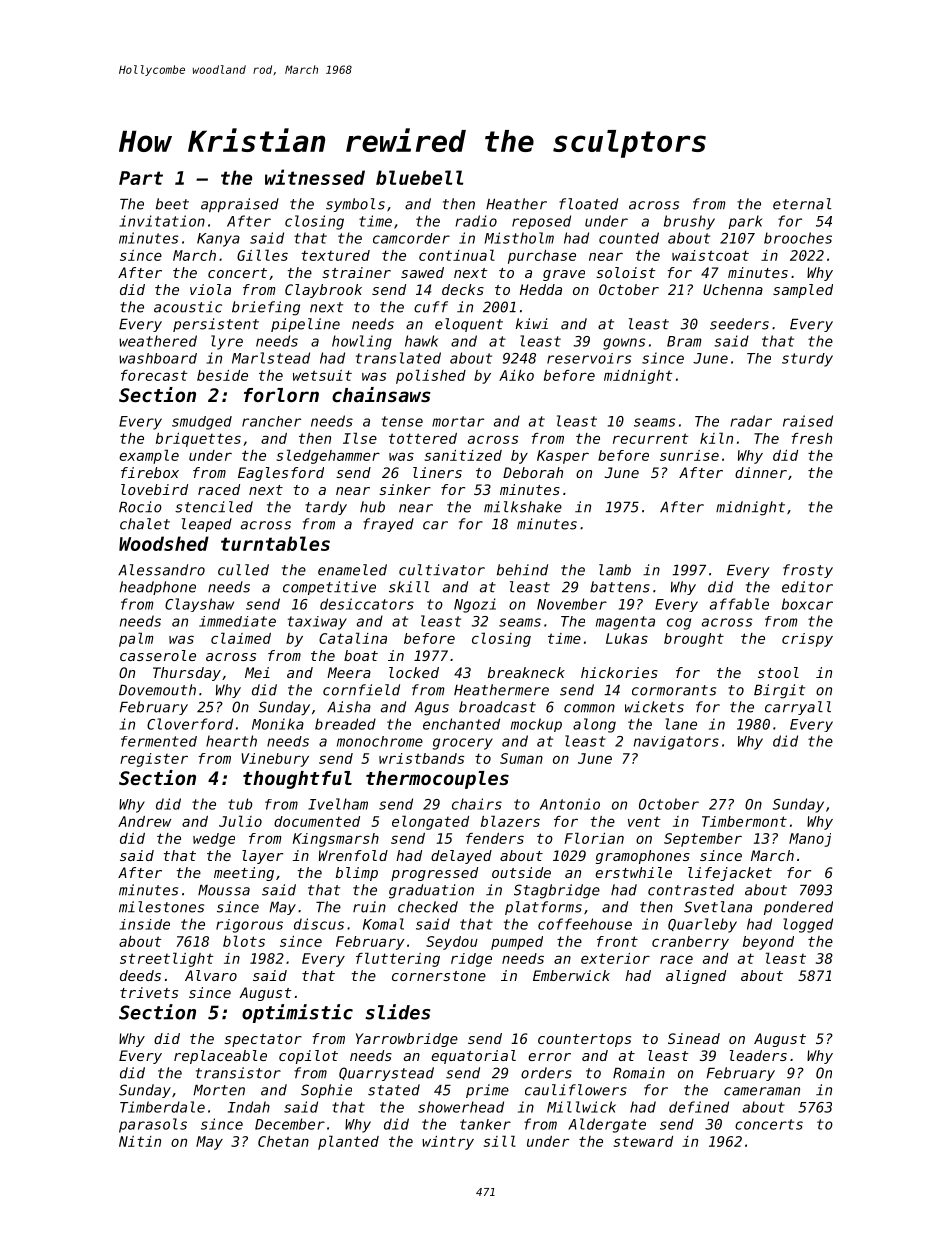  Describe the element at coordinates (696, 977) in the document. I see `aligned` at that location.
